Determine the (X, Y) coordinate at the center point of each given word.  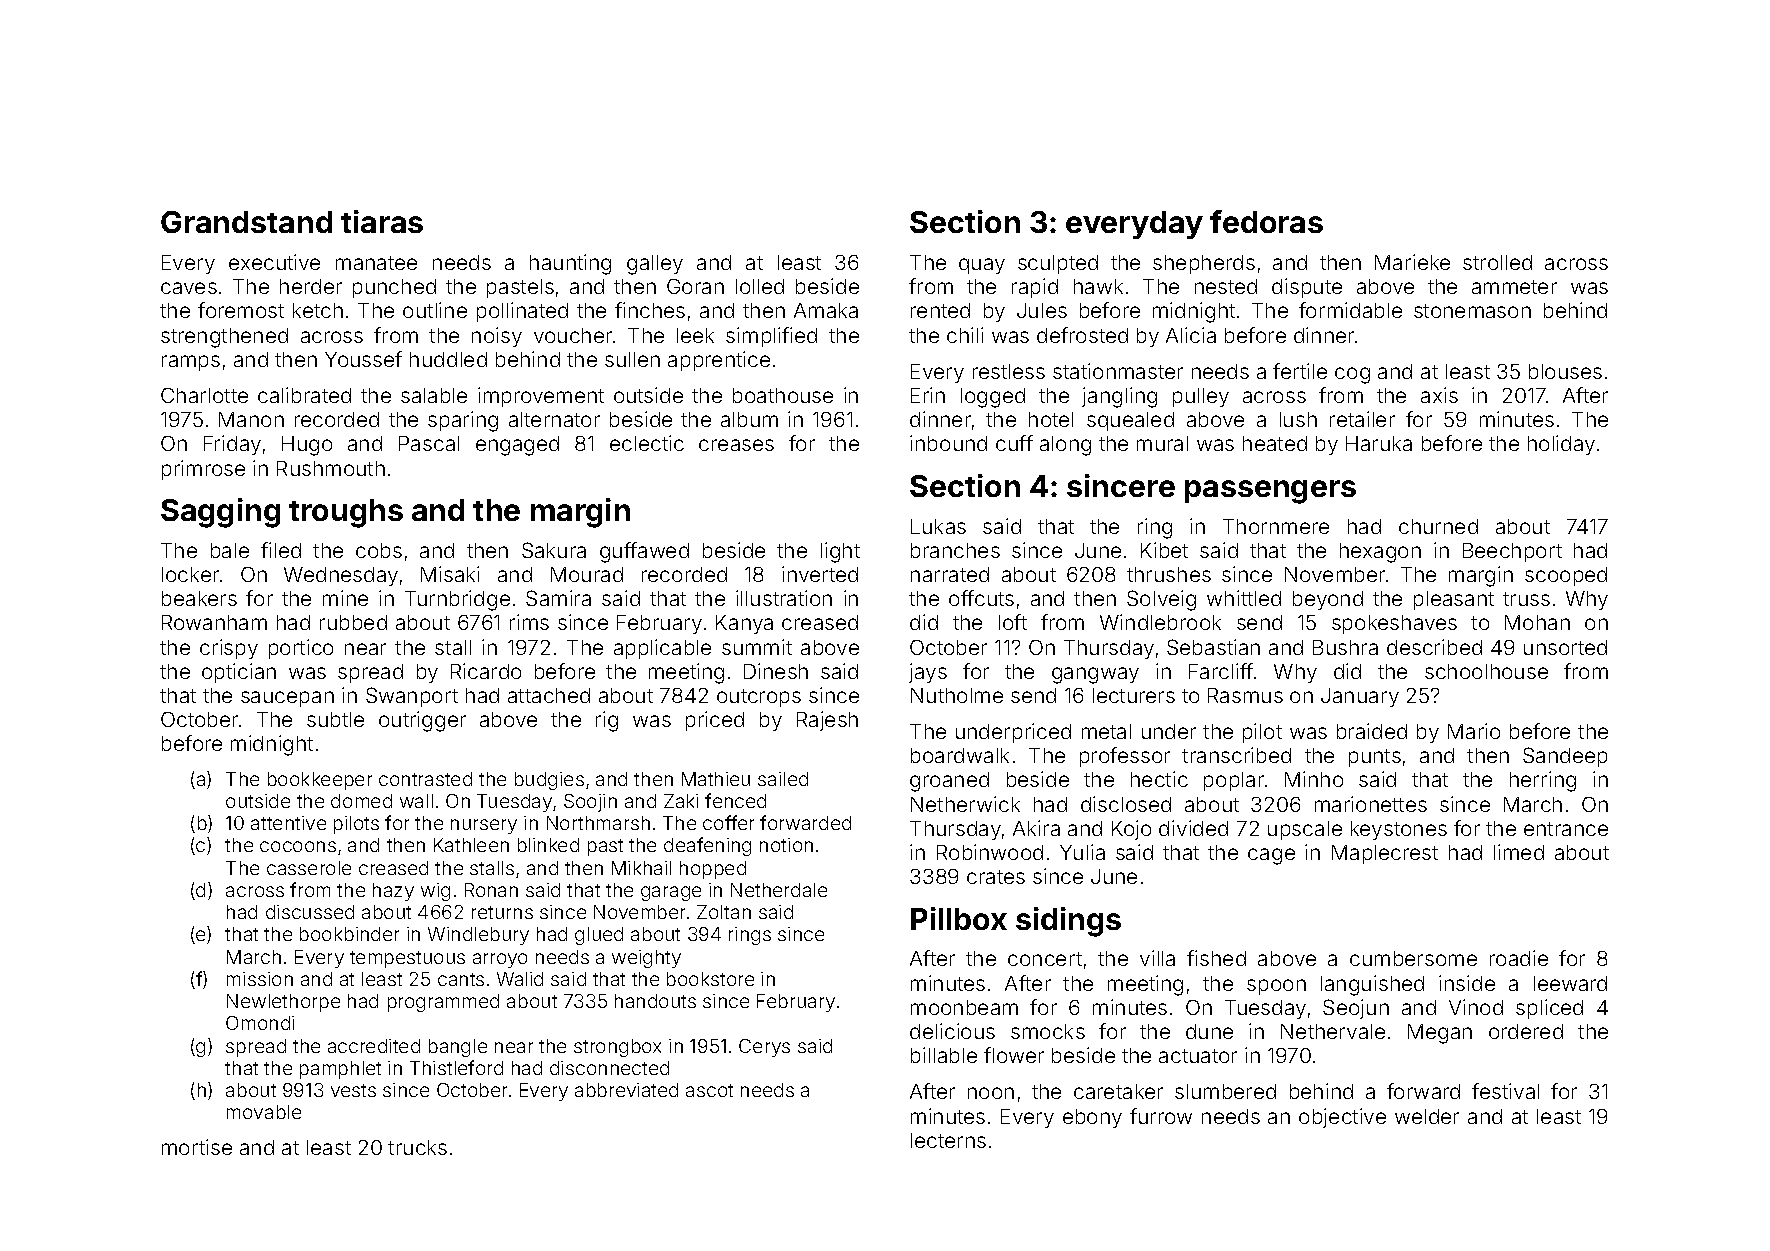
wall (416, 801)
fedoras (1266, 221)
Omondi (260, 1023)
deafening (707, 846)
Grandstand (246, 222)
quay (982, 266)
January (1360, 697)
